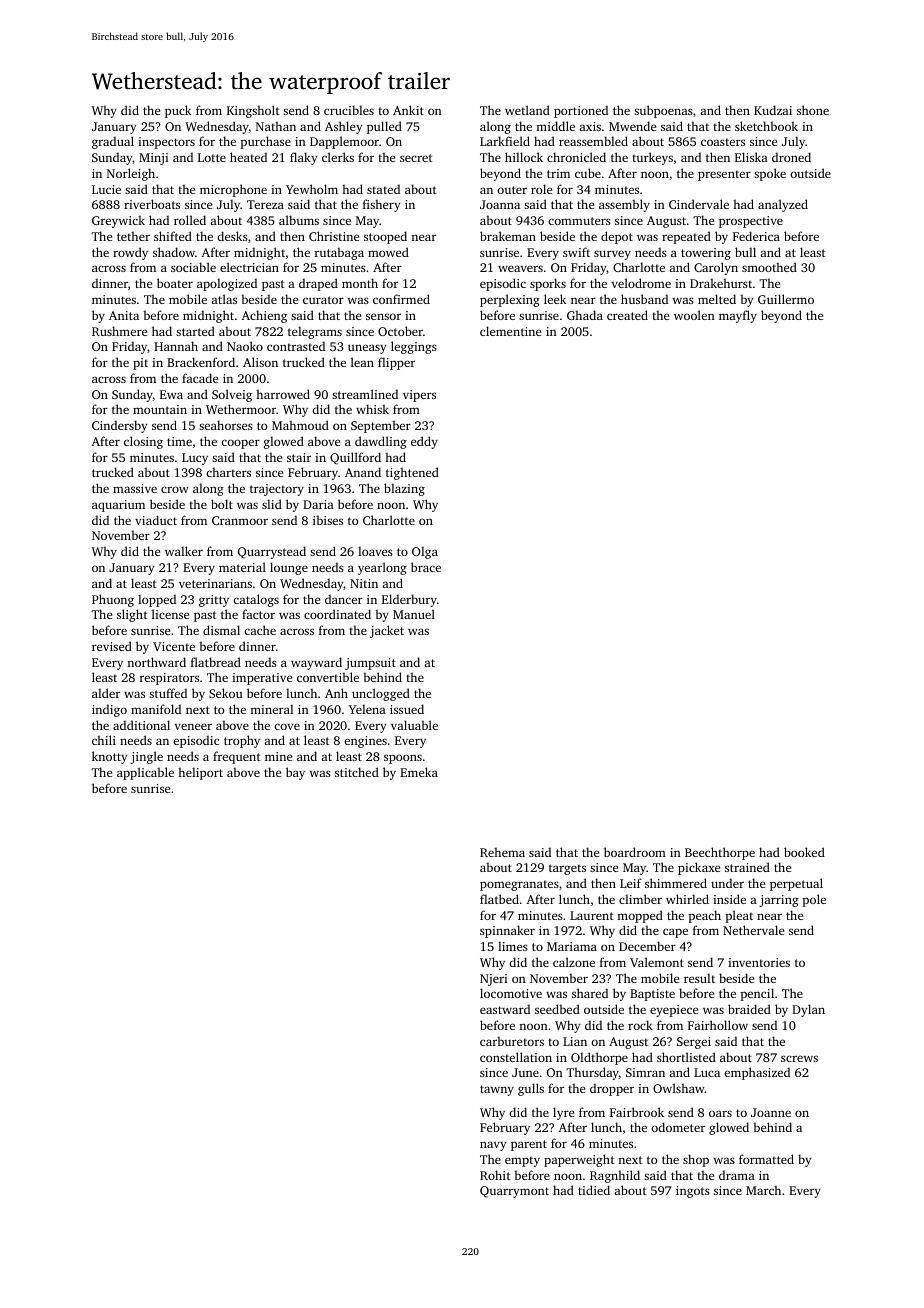 Image resolution: width=924 pixels, height=1308 pixels. Describe the element at coordinates (419, 396) in the page. I see `vipers` at that location.
